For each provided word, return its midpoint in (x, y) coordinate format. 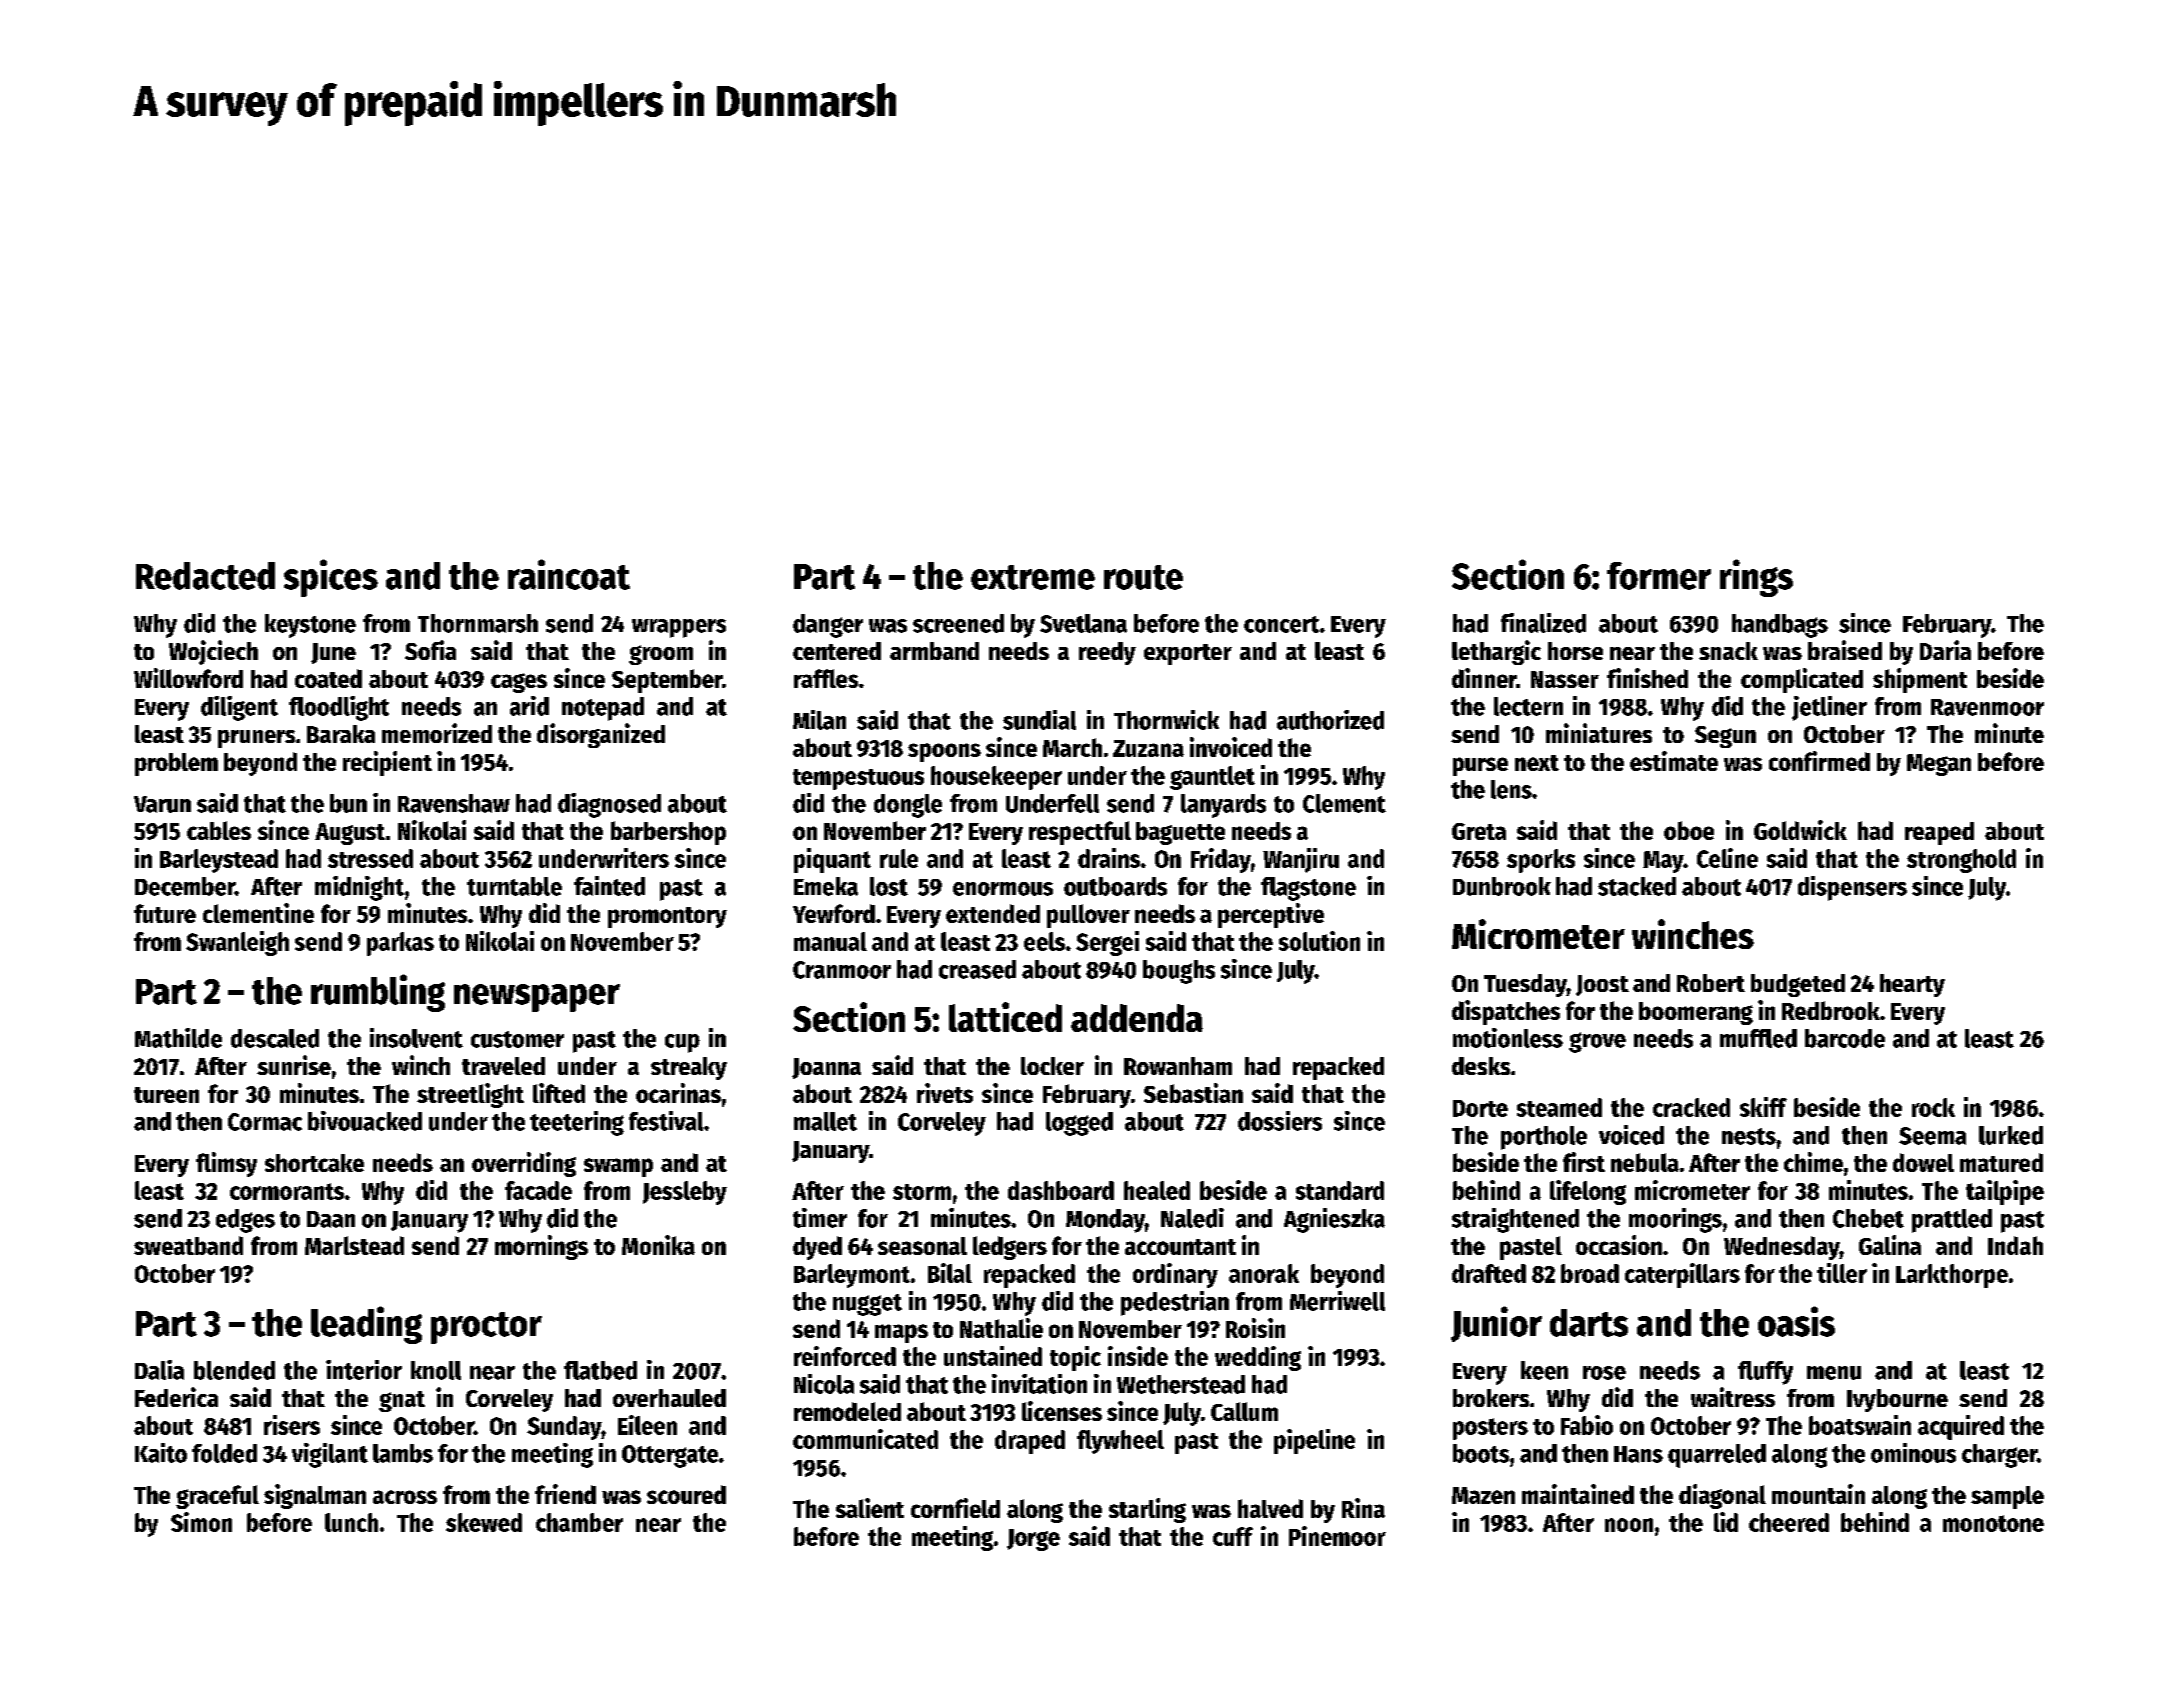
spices (331, 578)
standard (1340, 1190)
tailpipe (2005, 1192)
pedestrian (1175, 1303)
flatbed (600, 1370)
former (1659, 576)
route (1143, 577)
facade (538, 1190)
